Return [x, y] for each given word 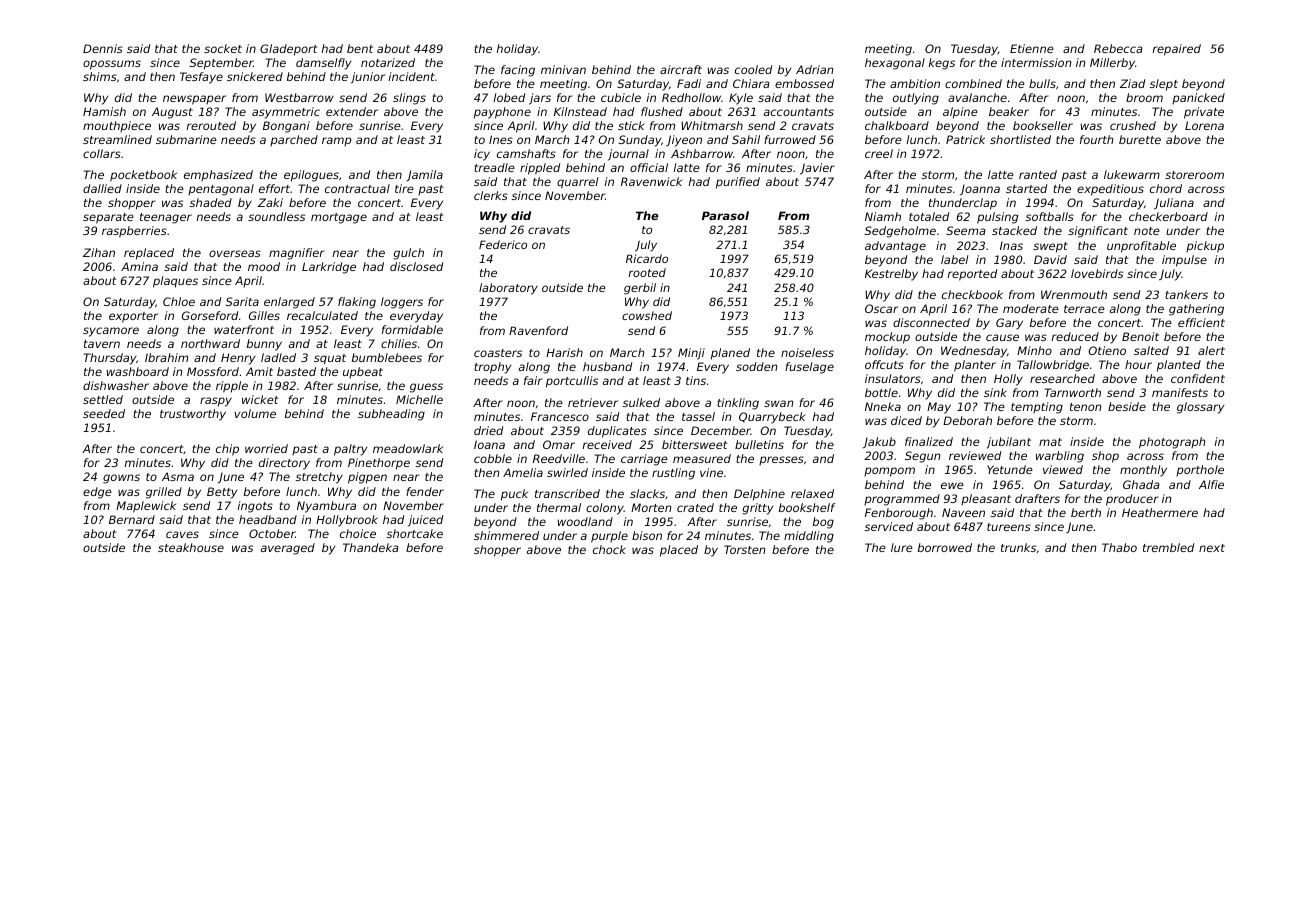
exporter [133, 317]
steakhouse [191, 547]
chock [609, 549]
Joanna [980, 189]
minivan [563, 69]
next [1212, 548]
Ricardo [647, 258]
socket [223, 48]
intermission [1036, 62]
